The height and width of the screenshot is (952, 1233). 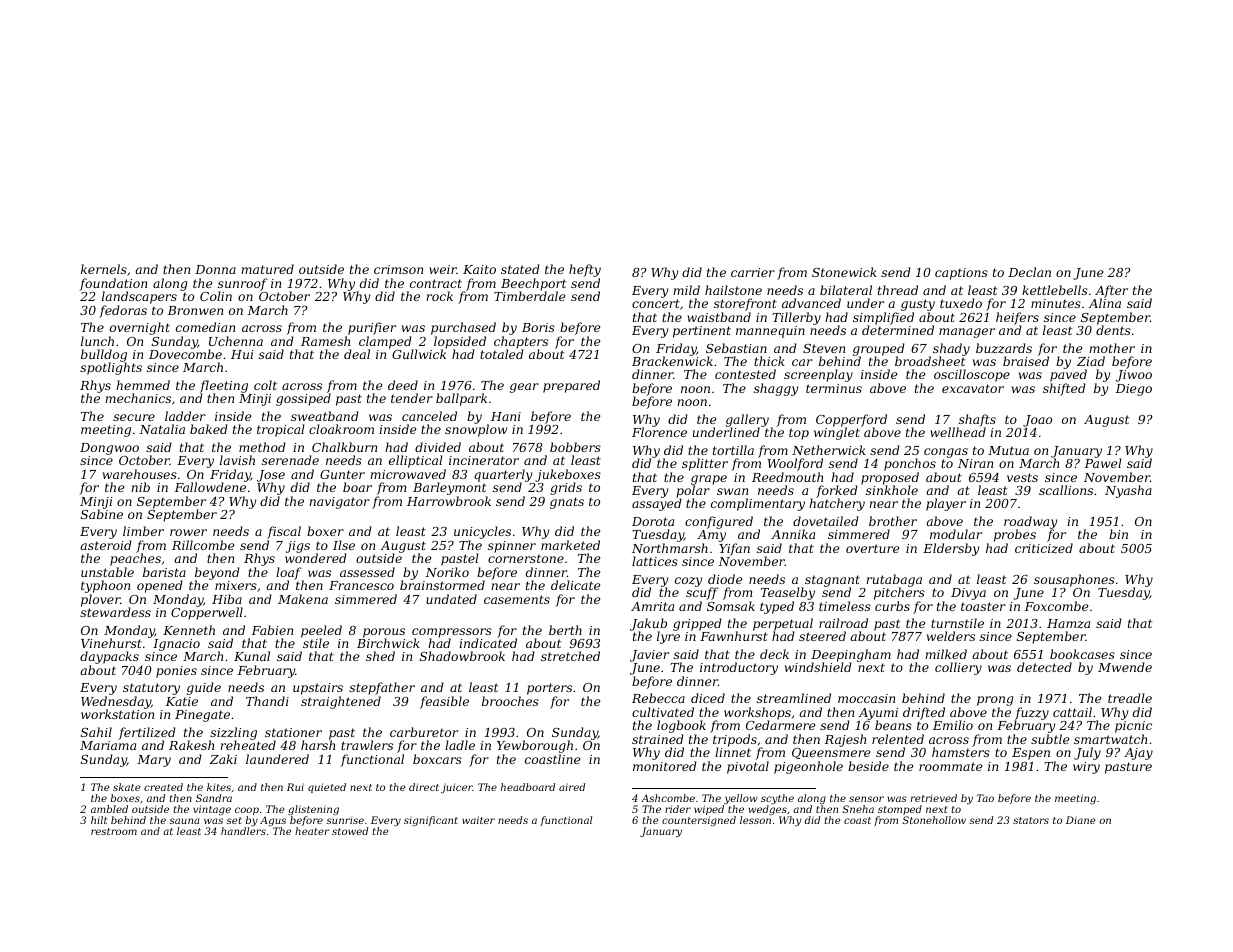 What do you see at coordinates (114, 831) in the screenshot?
I see `restroom` at bounding box center [114, 831].
